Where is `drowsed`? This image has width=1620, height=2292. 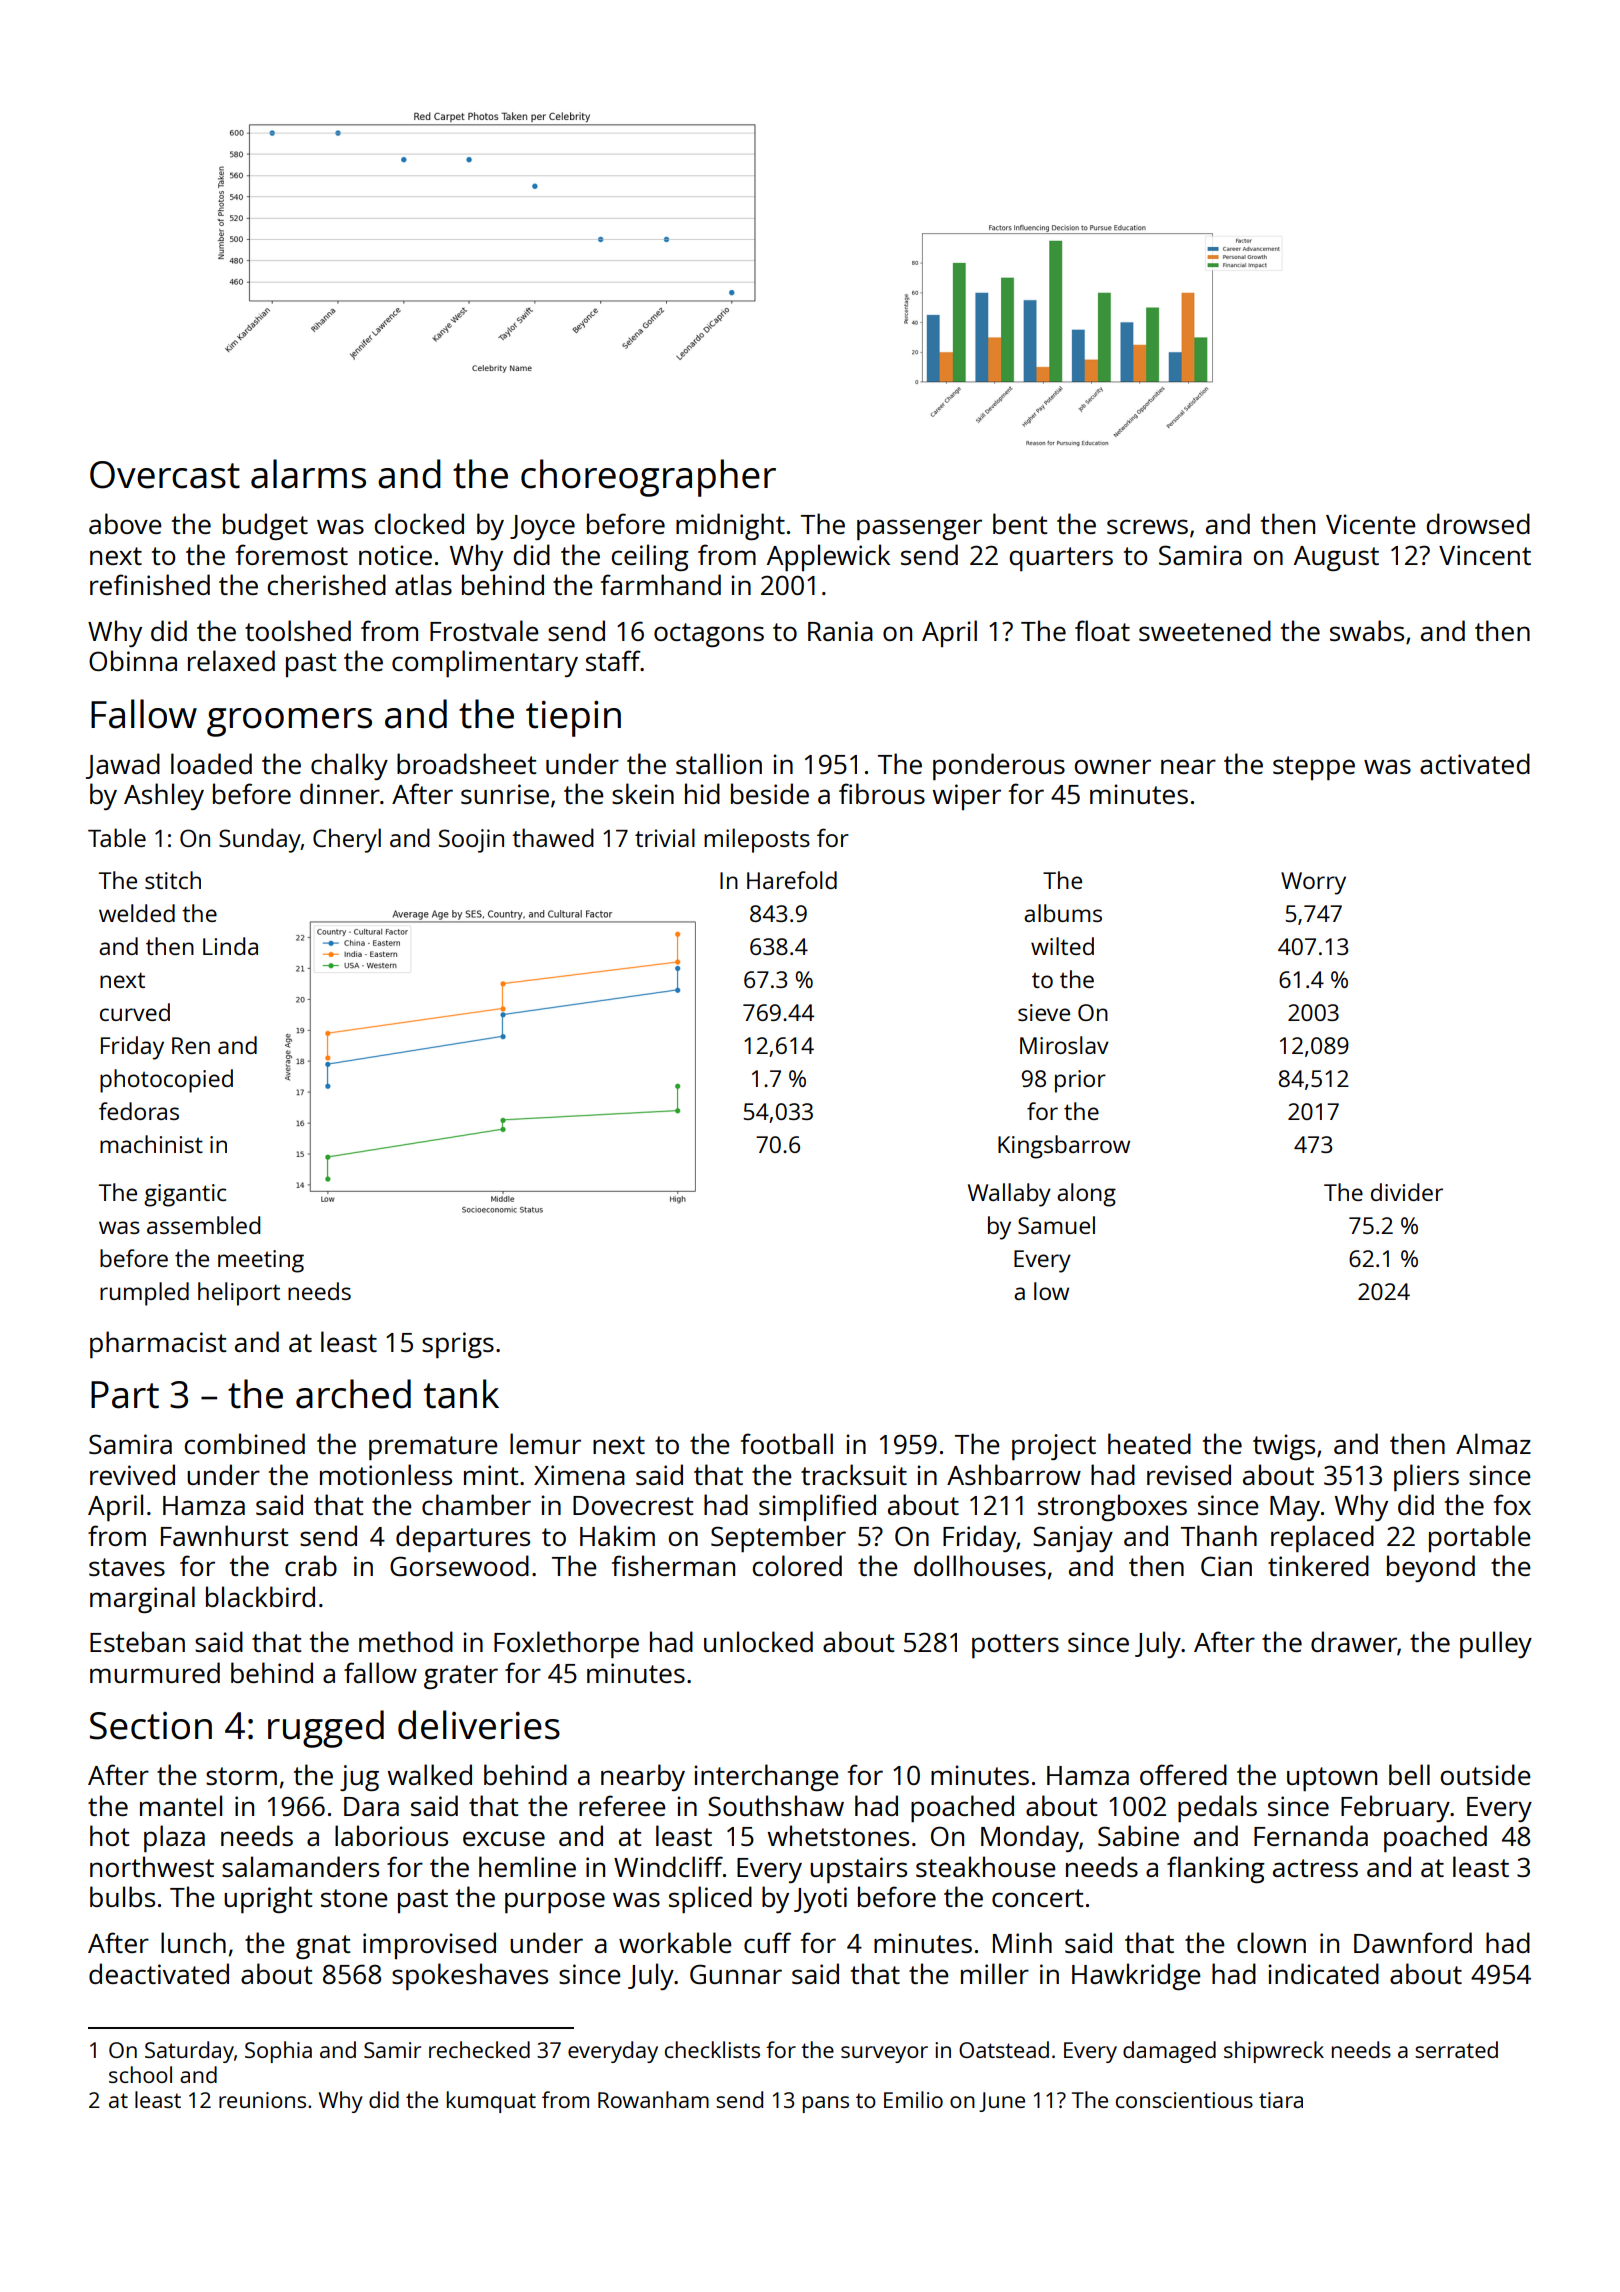
drowsed is located at coordinates (1478, 523).
